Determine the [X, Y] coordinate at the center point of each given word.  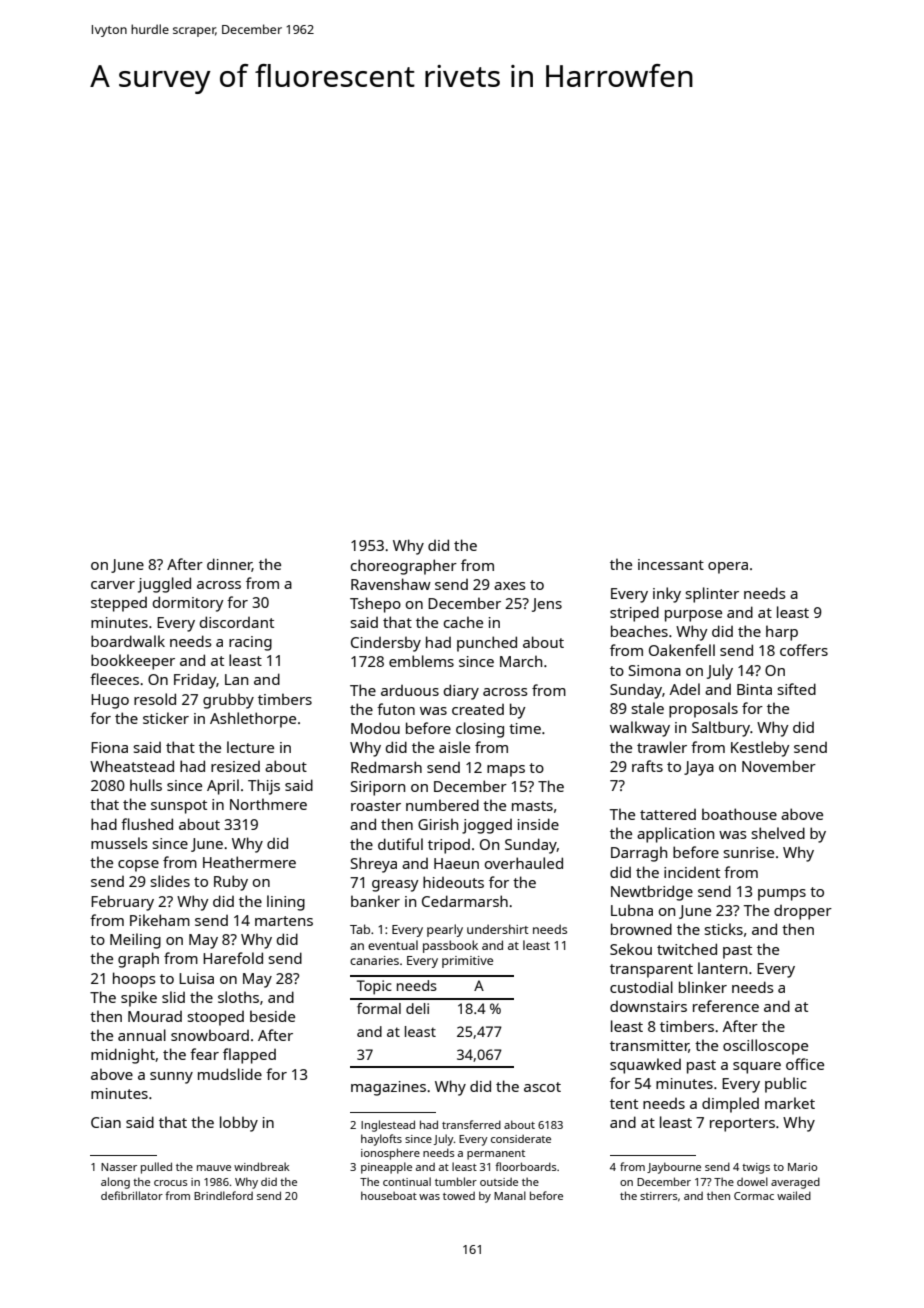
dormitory [188, 604]
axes [510, 586]
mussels [119, 843]
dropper [803, 912]
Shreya [374, 865]
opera [728, 568]
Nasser [119, 1167]
